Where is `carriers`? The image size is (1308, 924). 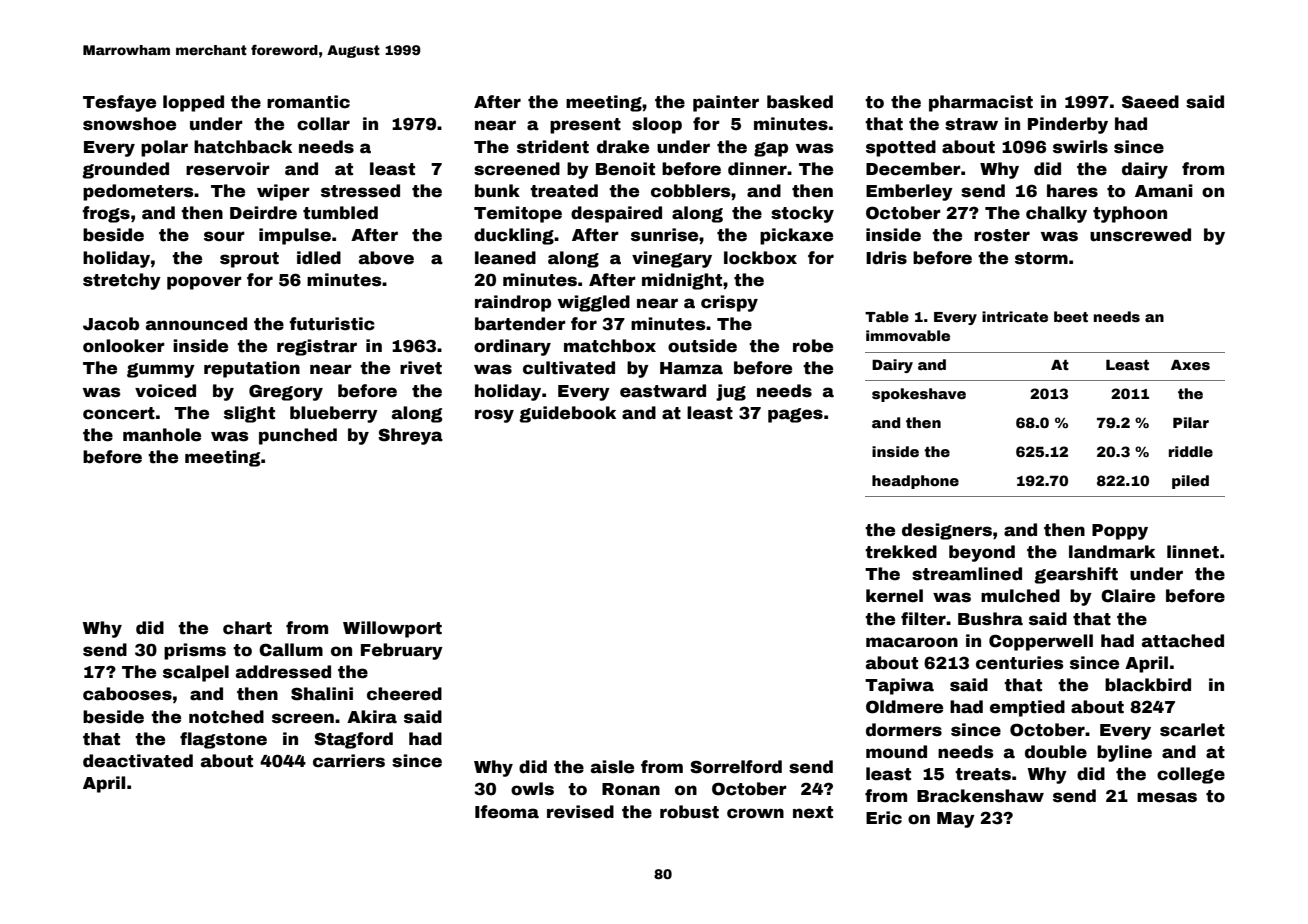 carriers is located at coordinates (349, 761).
